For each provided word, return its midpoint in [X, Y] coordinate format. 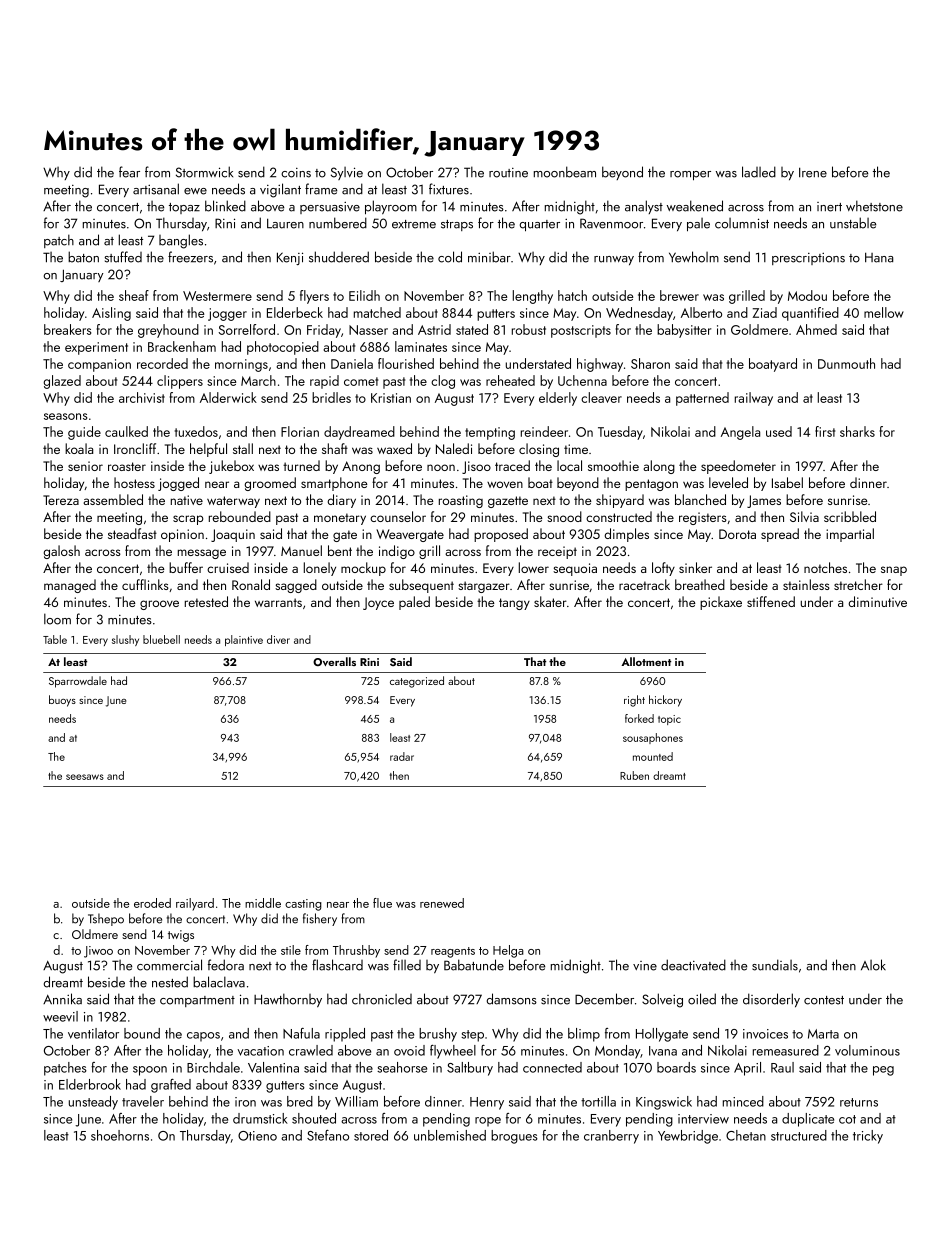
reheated [510, 380]
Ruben [634, 775]
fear [129, 172]
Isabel [787, 482]
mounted [653, 756]
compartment [197, 1001]
